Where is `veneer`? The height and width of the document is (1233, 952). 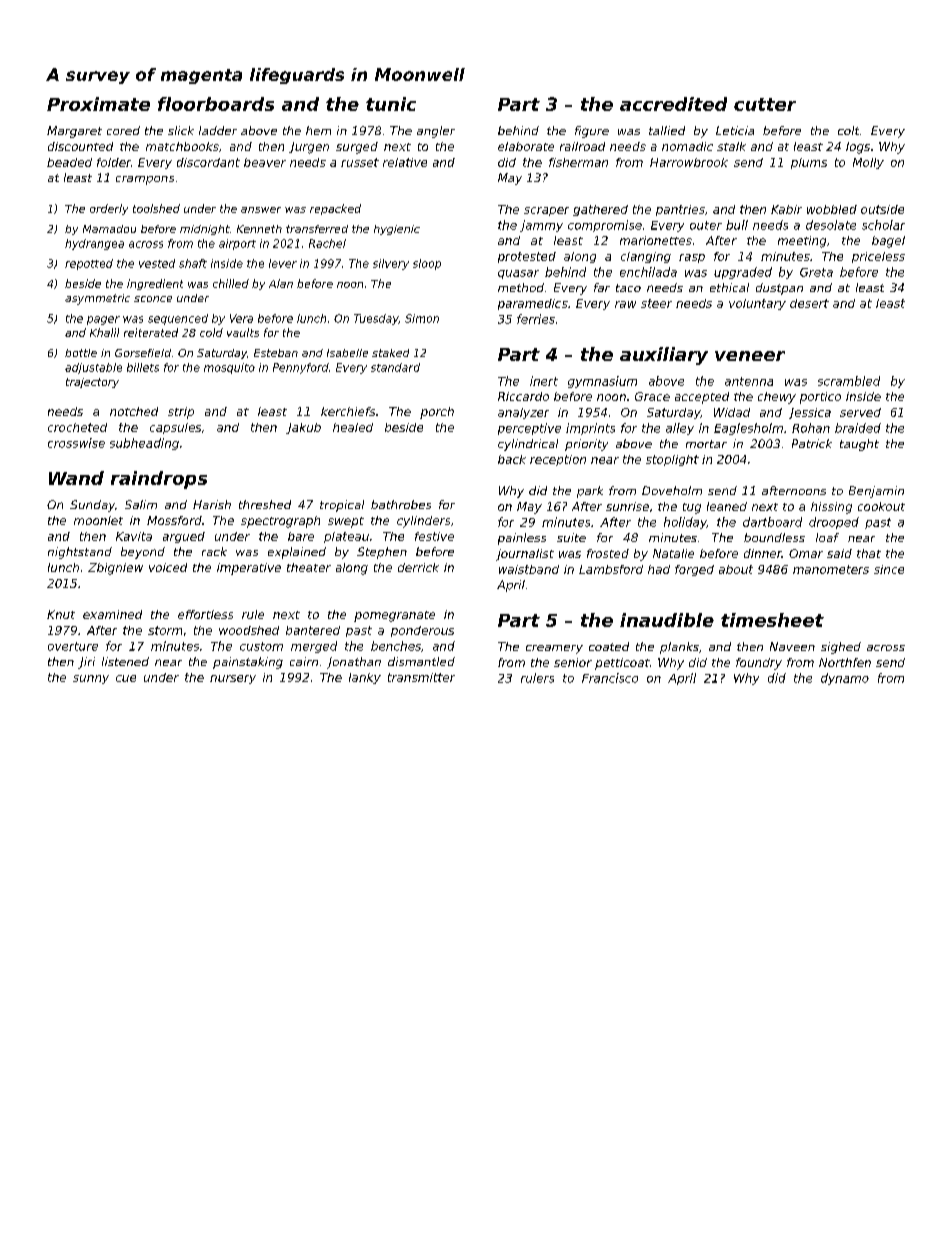 veneer is located at coordinates (750, 356).
